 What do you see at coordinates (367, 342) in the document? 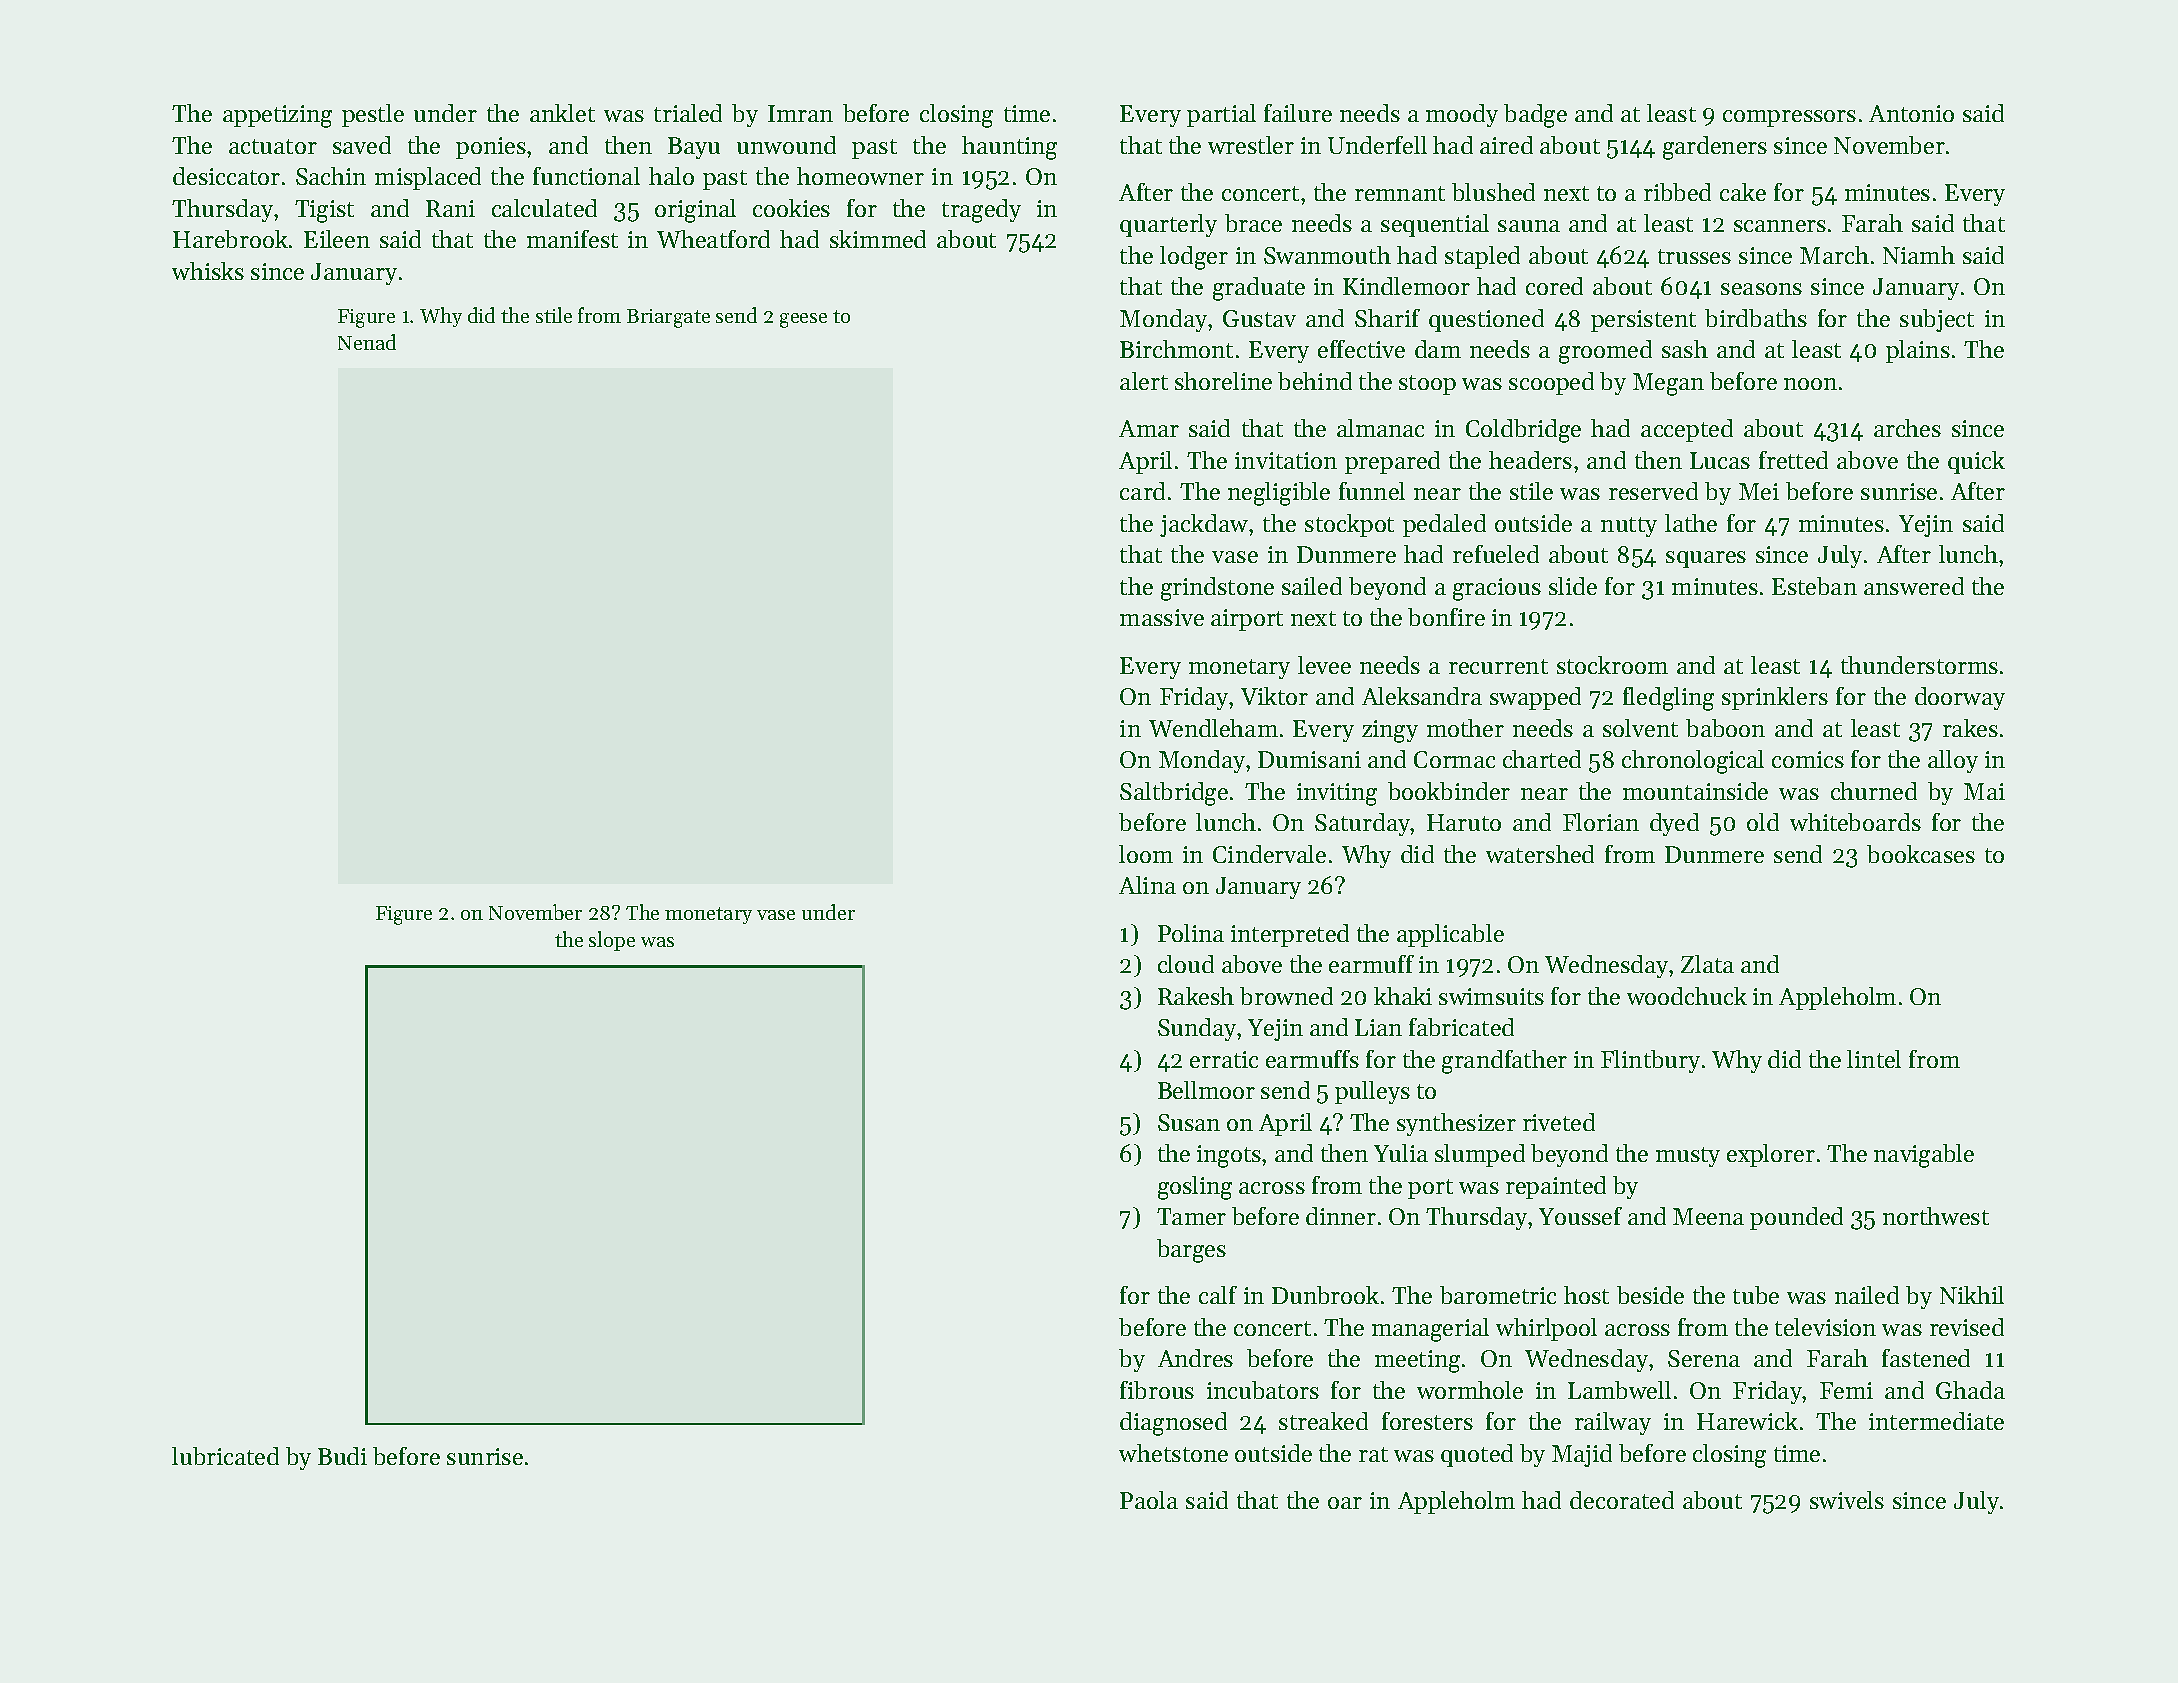
I see `Nenad` at bounding box center [367, 342].
